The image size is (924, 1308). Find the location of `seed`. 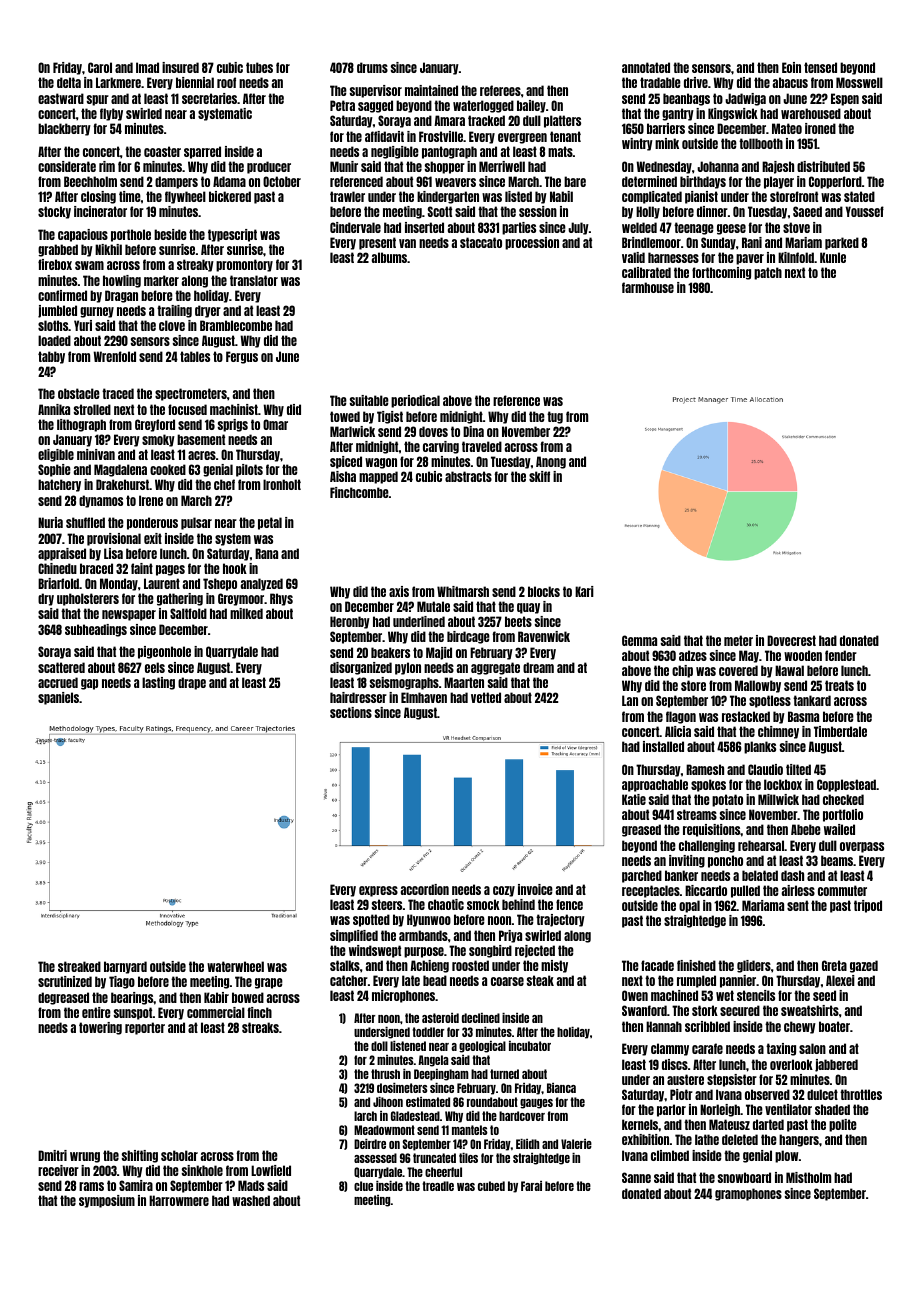

seed is located at coordinates (824, 995).
